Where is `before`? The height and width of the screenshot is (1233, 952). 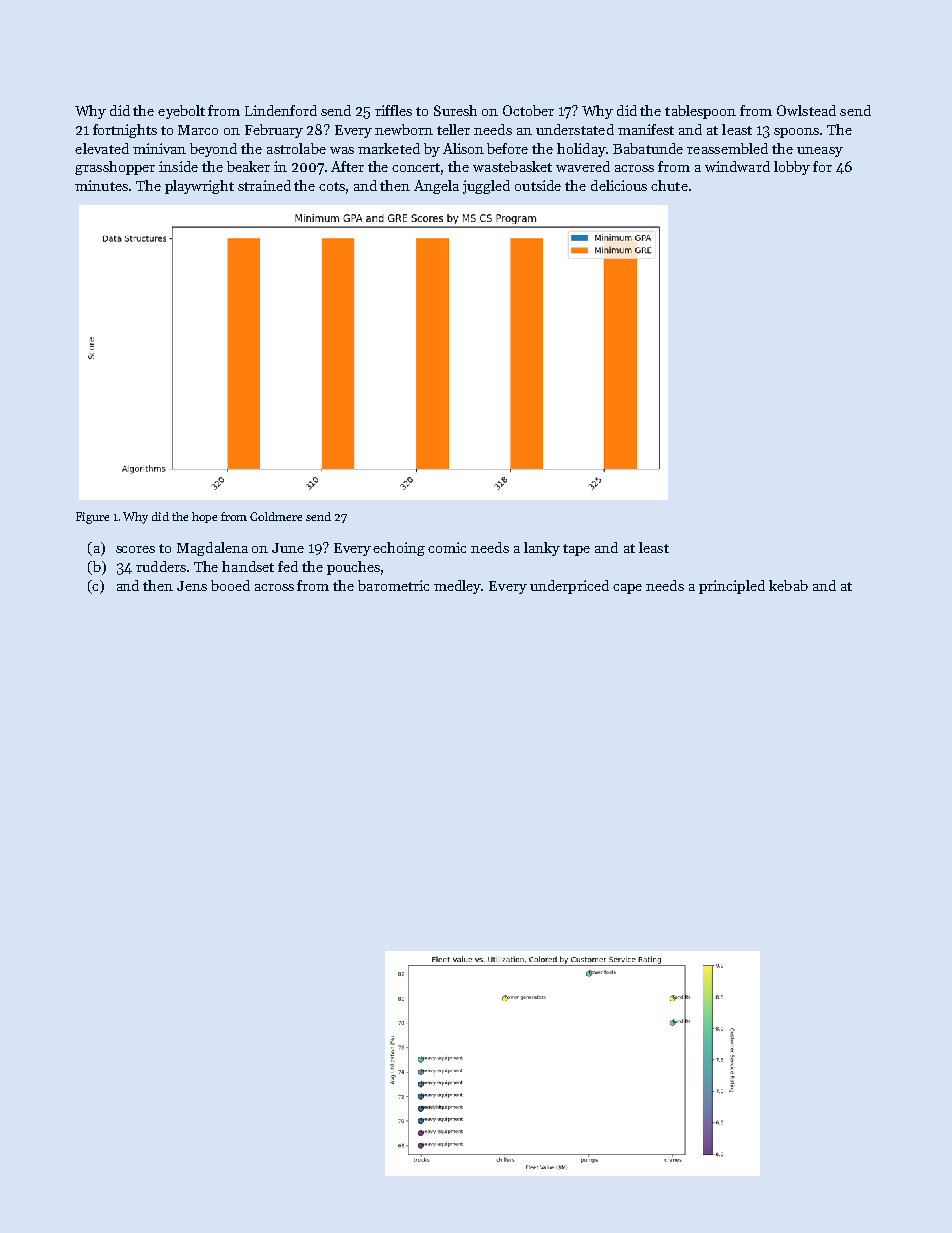
before is located at coordinates (507, 148).
